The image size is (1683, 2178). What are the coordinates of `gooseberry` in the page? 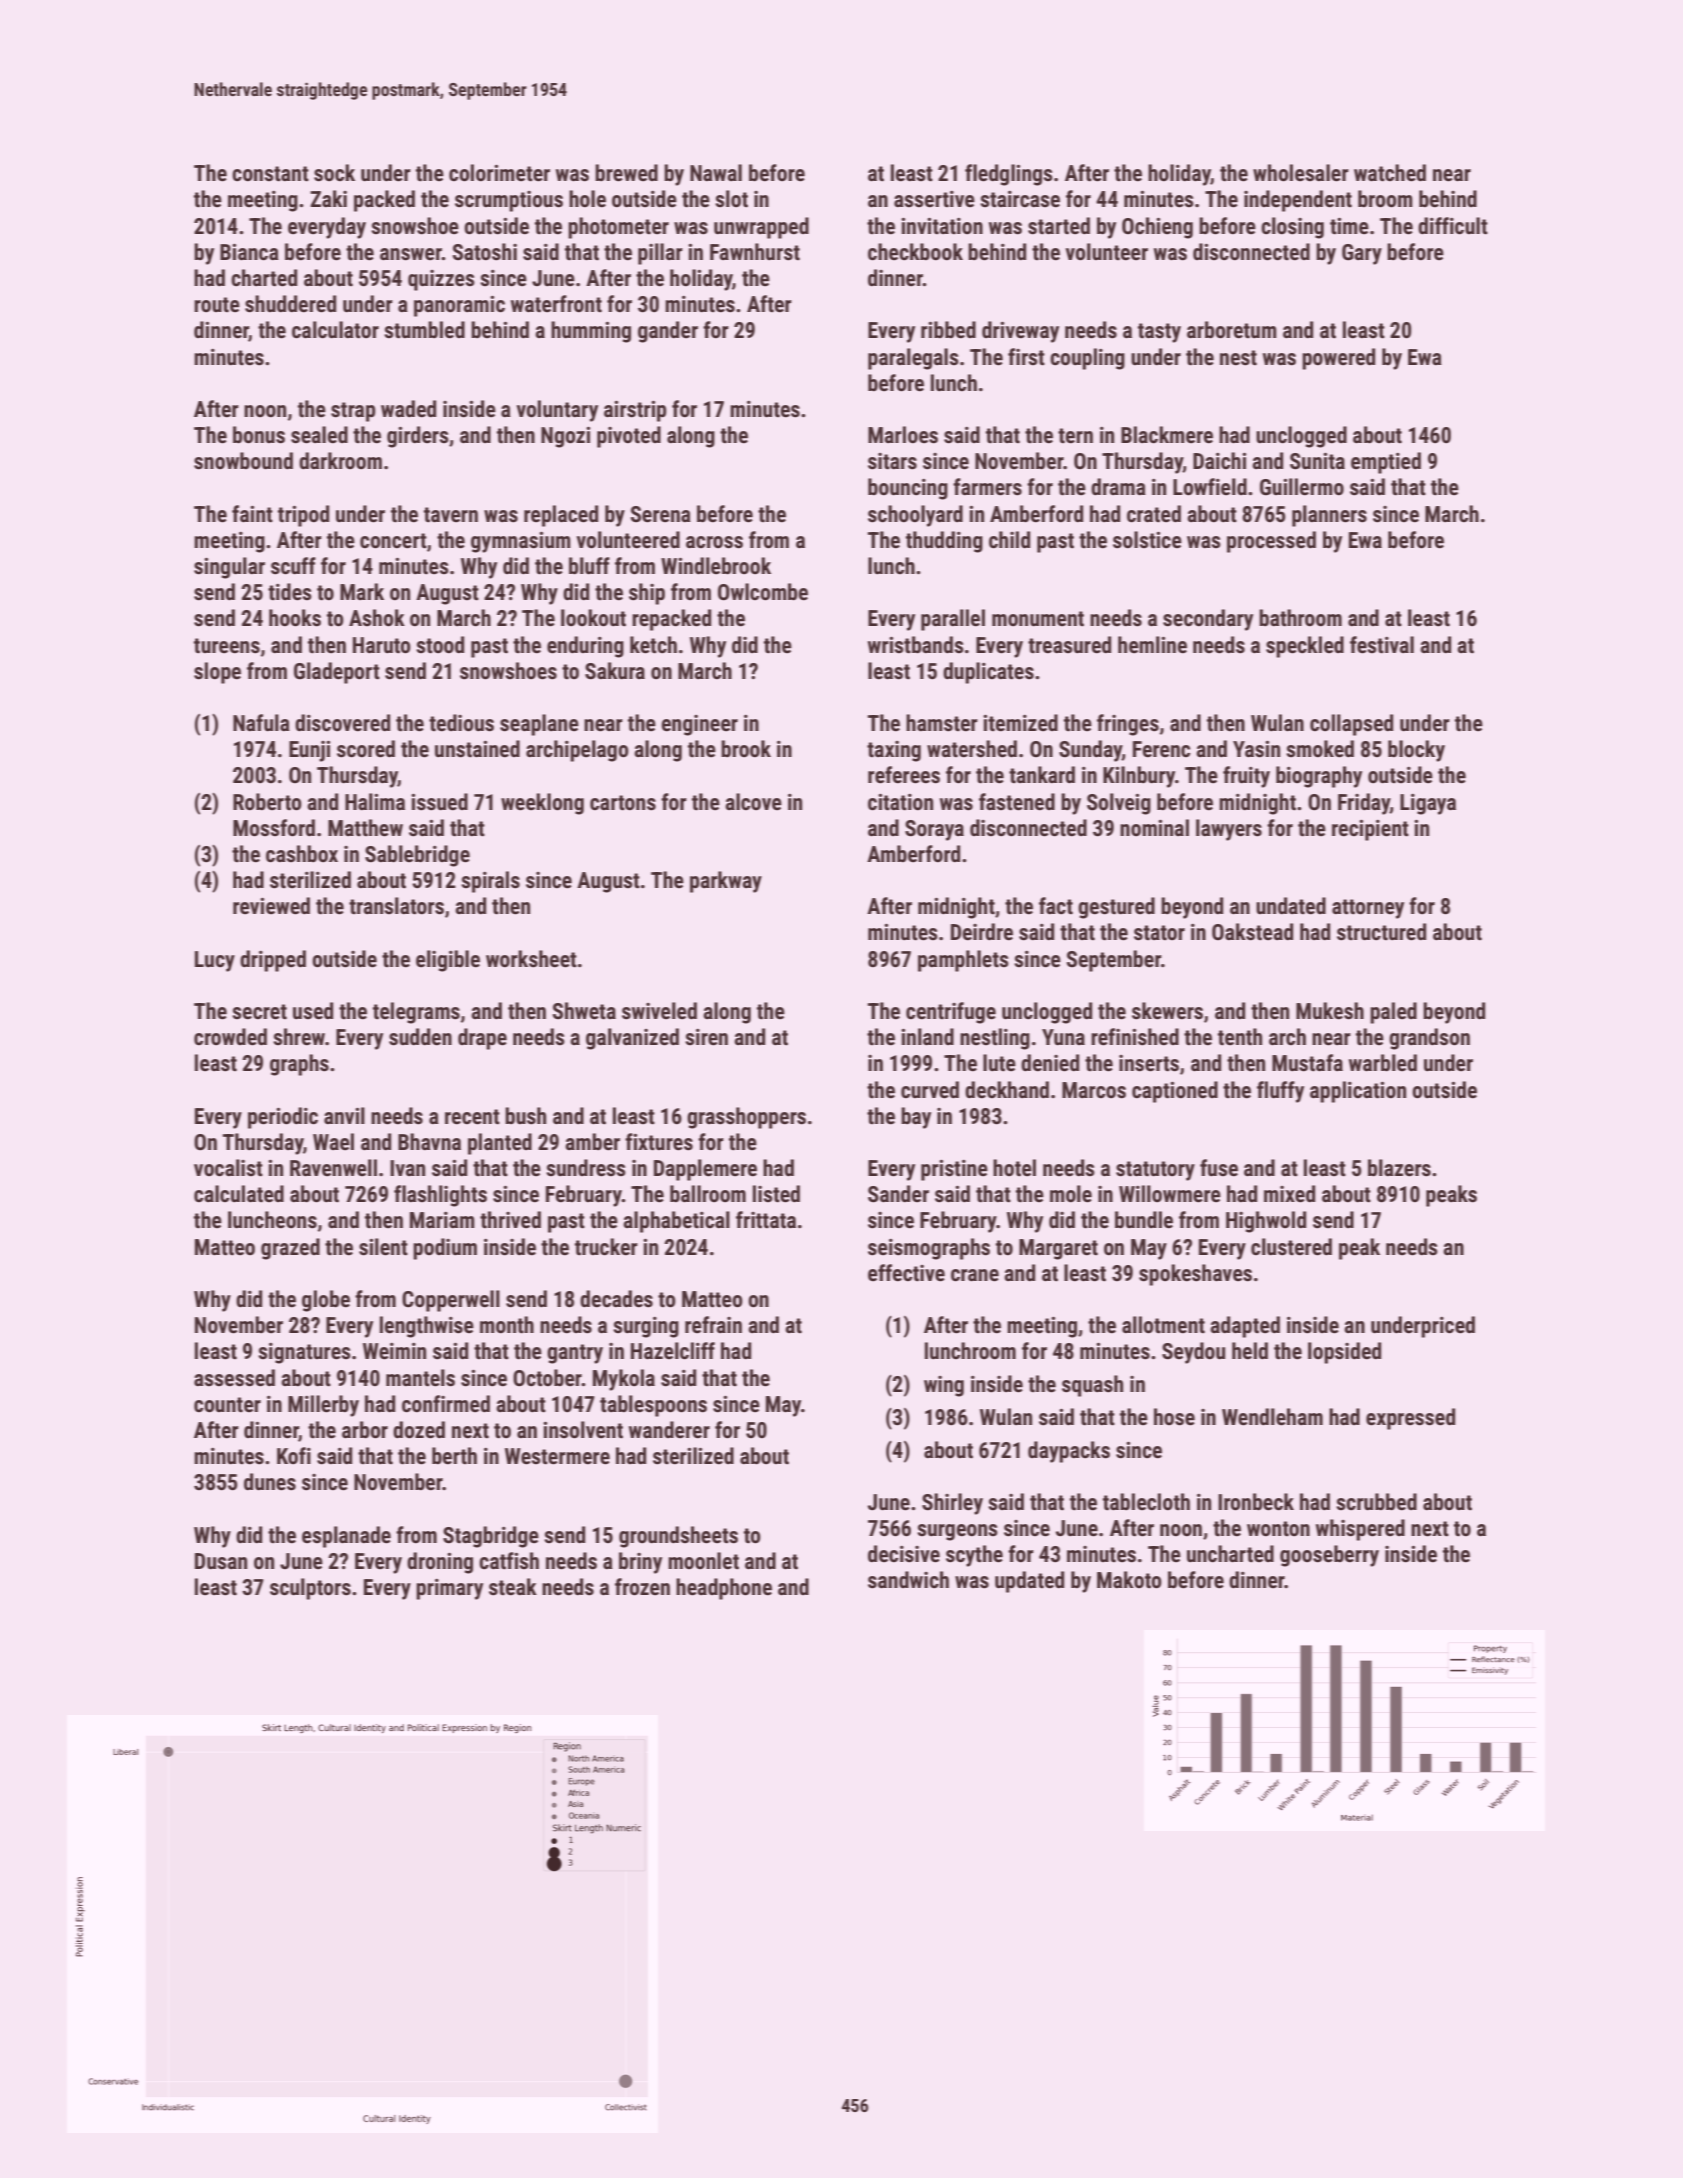 It's located at (1329, 1556).
